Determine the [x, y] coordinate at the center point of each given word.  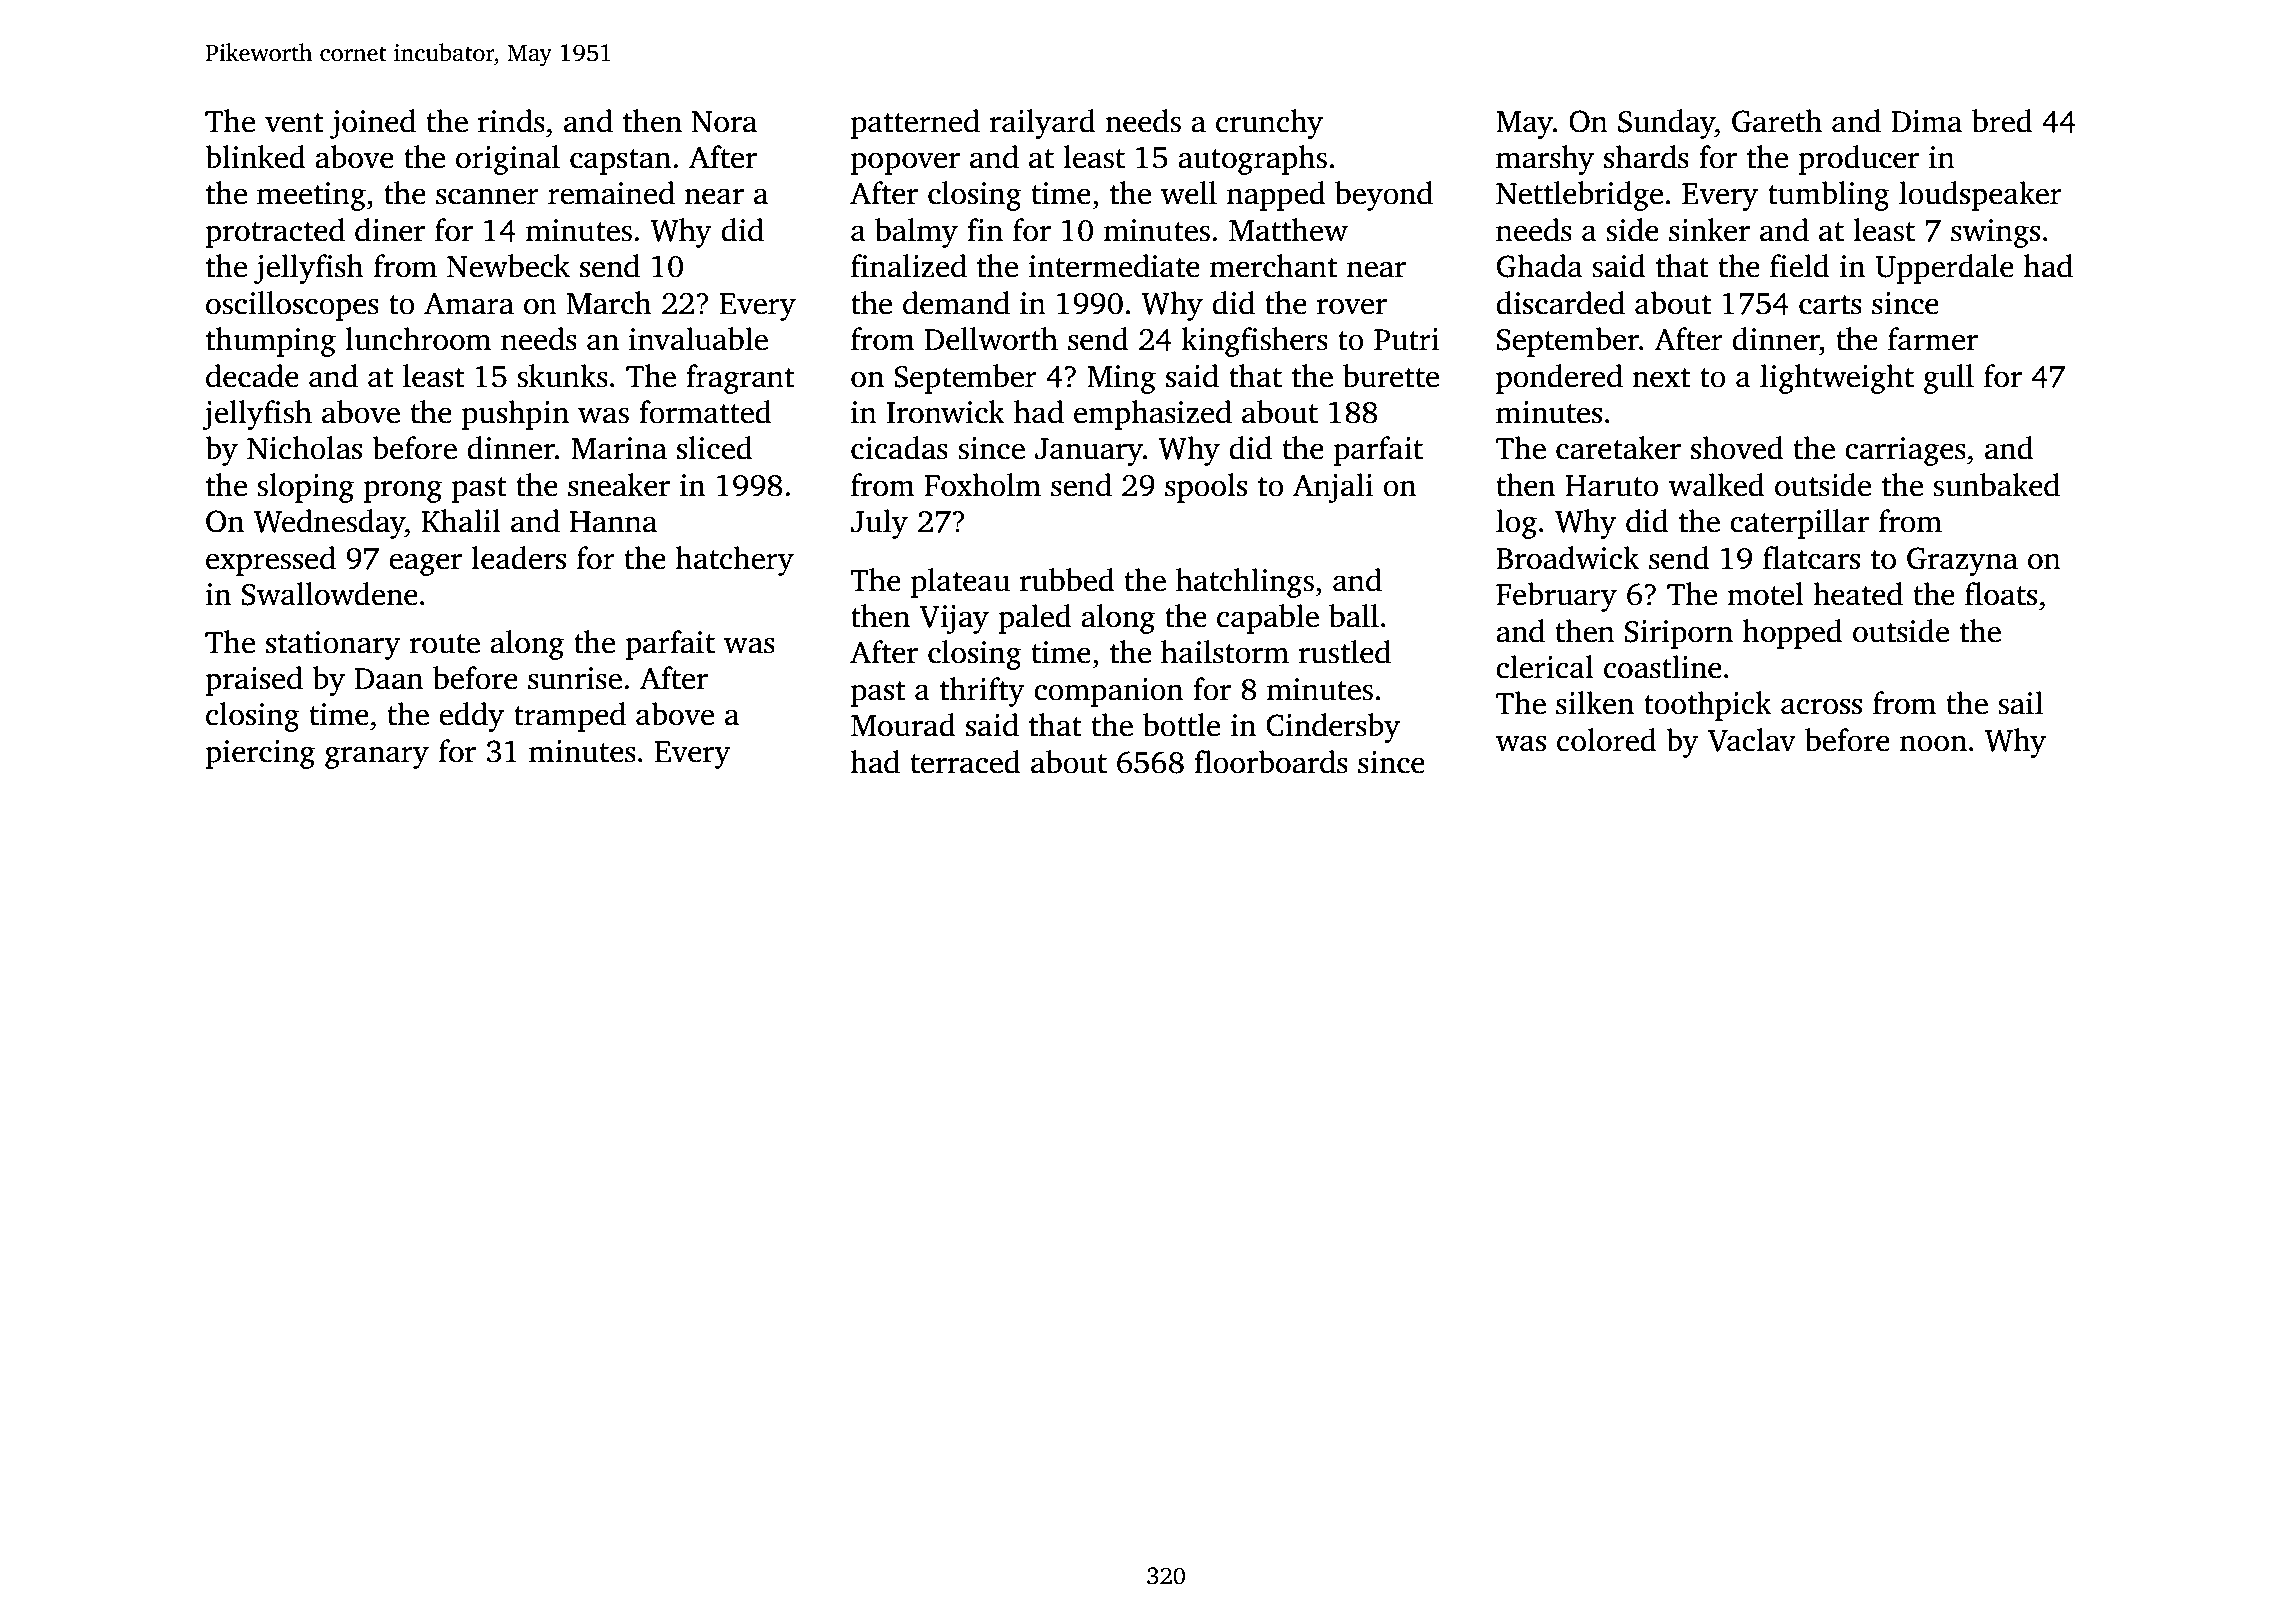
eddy [471, 717]
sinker [1709, 230]
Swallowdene [330, 594]
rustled [1345, 652]
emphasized [1153, 415]
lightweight [1837, 379]
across [1821, 706]
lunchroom [418, 339]
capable [1268, 619]
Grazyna [1962, 561]
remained [611, 193]
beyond [1384, 196]
